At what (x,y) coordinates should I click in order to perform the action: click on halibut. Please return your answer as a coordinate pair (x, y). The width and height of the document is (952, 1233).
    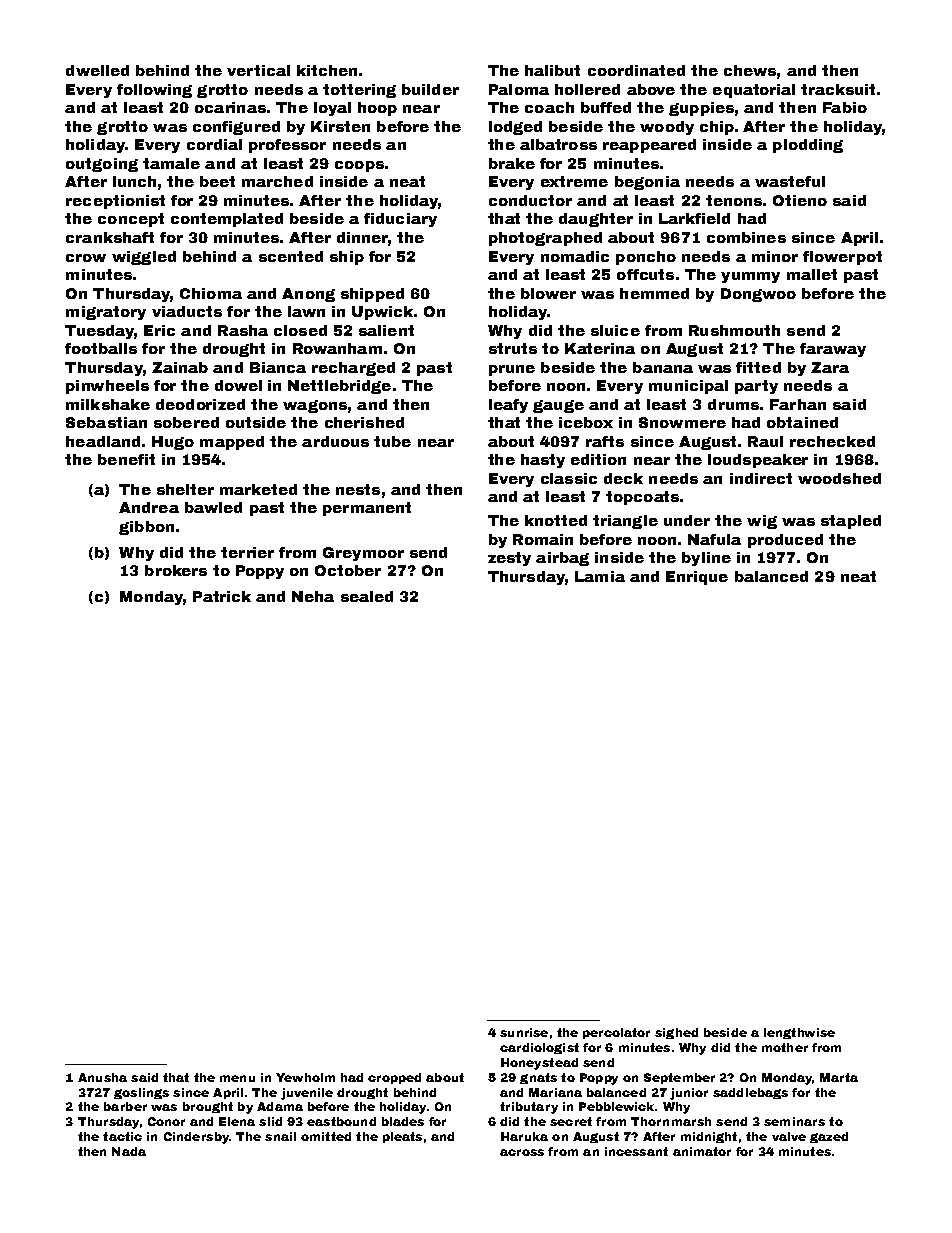
    Looking at the image, I should click on (552, 70).
